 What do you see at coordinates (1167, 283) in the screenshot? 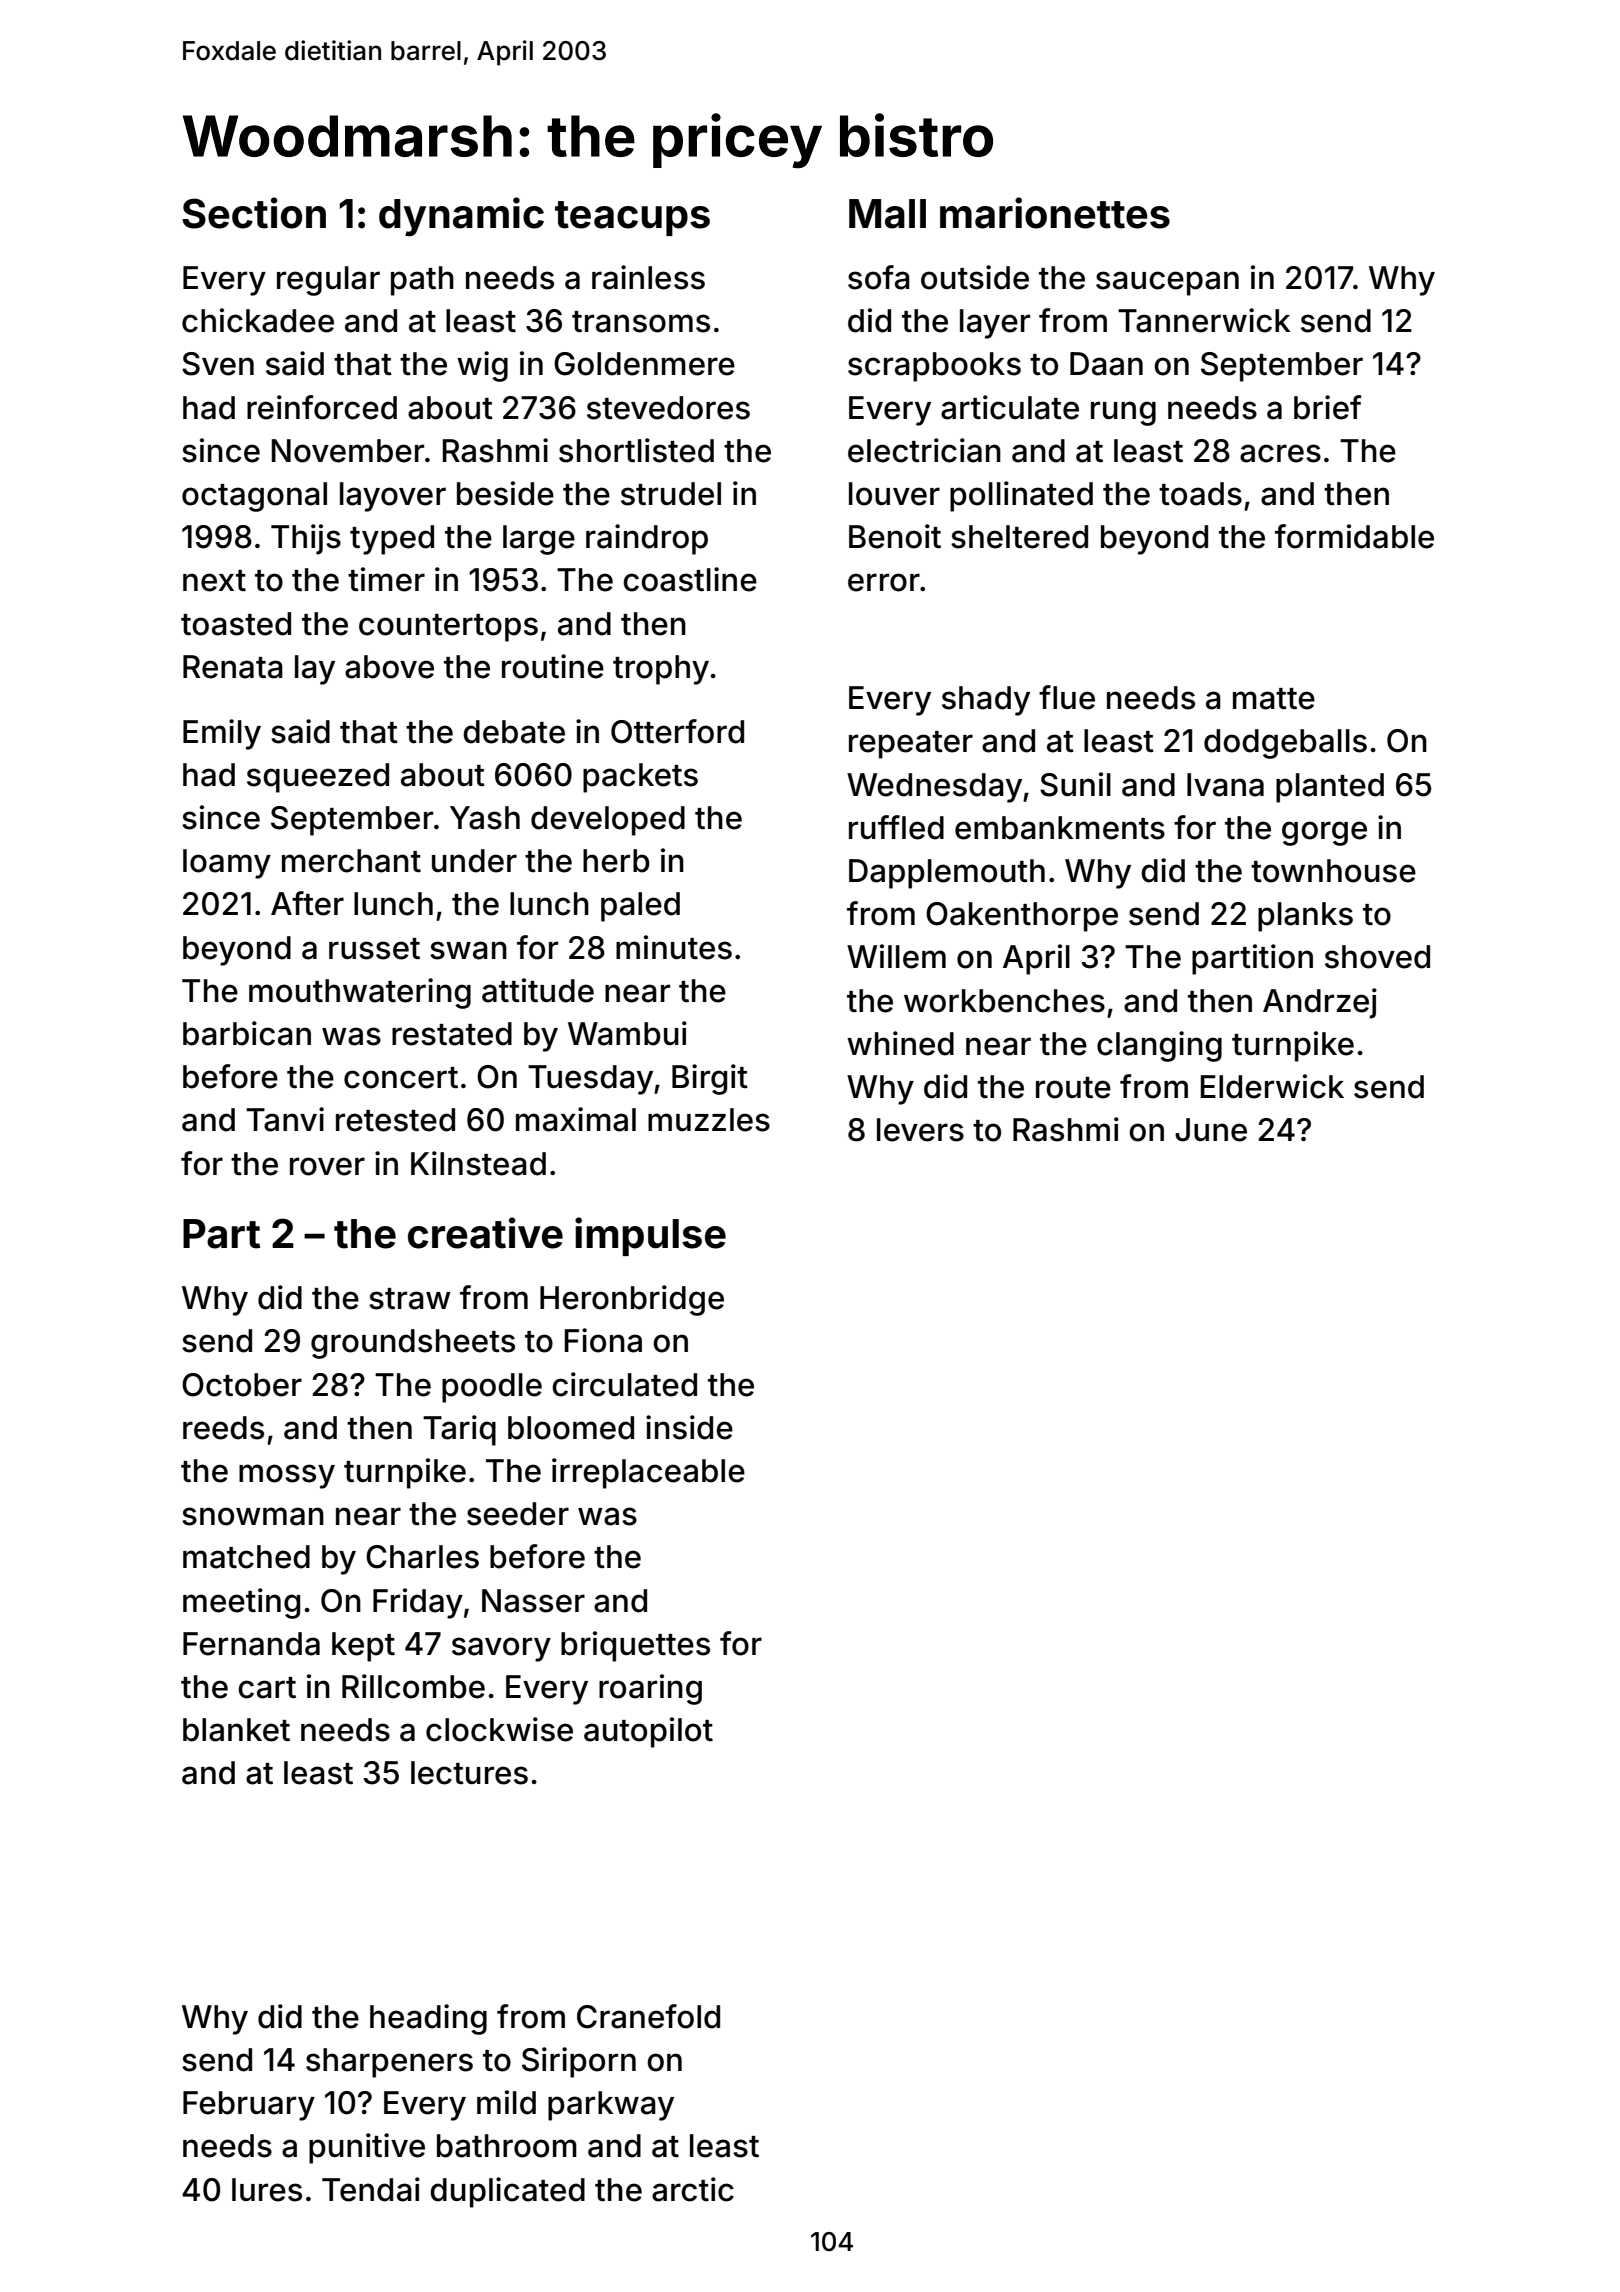
I see `saucepan` at bounding box center [1167, 283].
